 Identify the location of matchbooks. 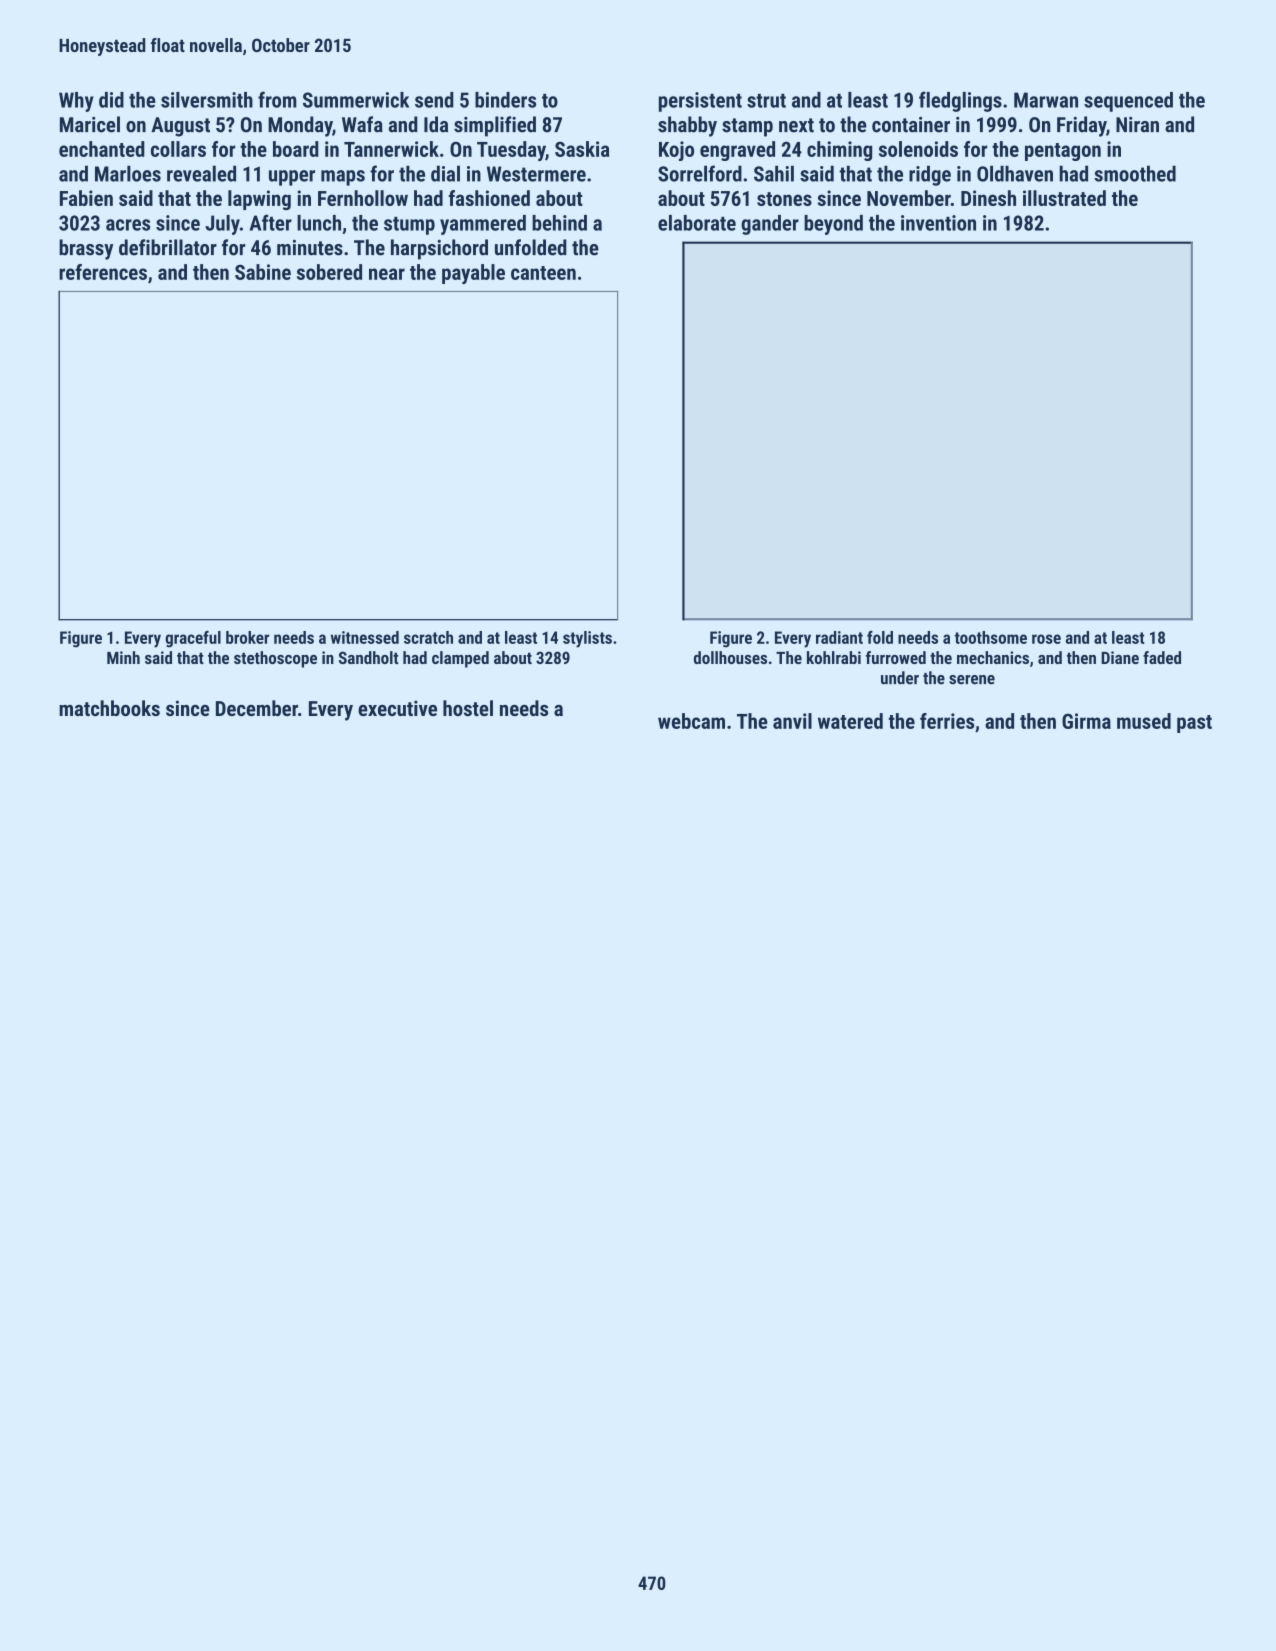
(109, 708).
